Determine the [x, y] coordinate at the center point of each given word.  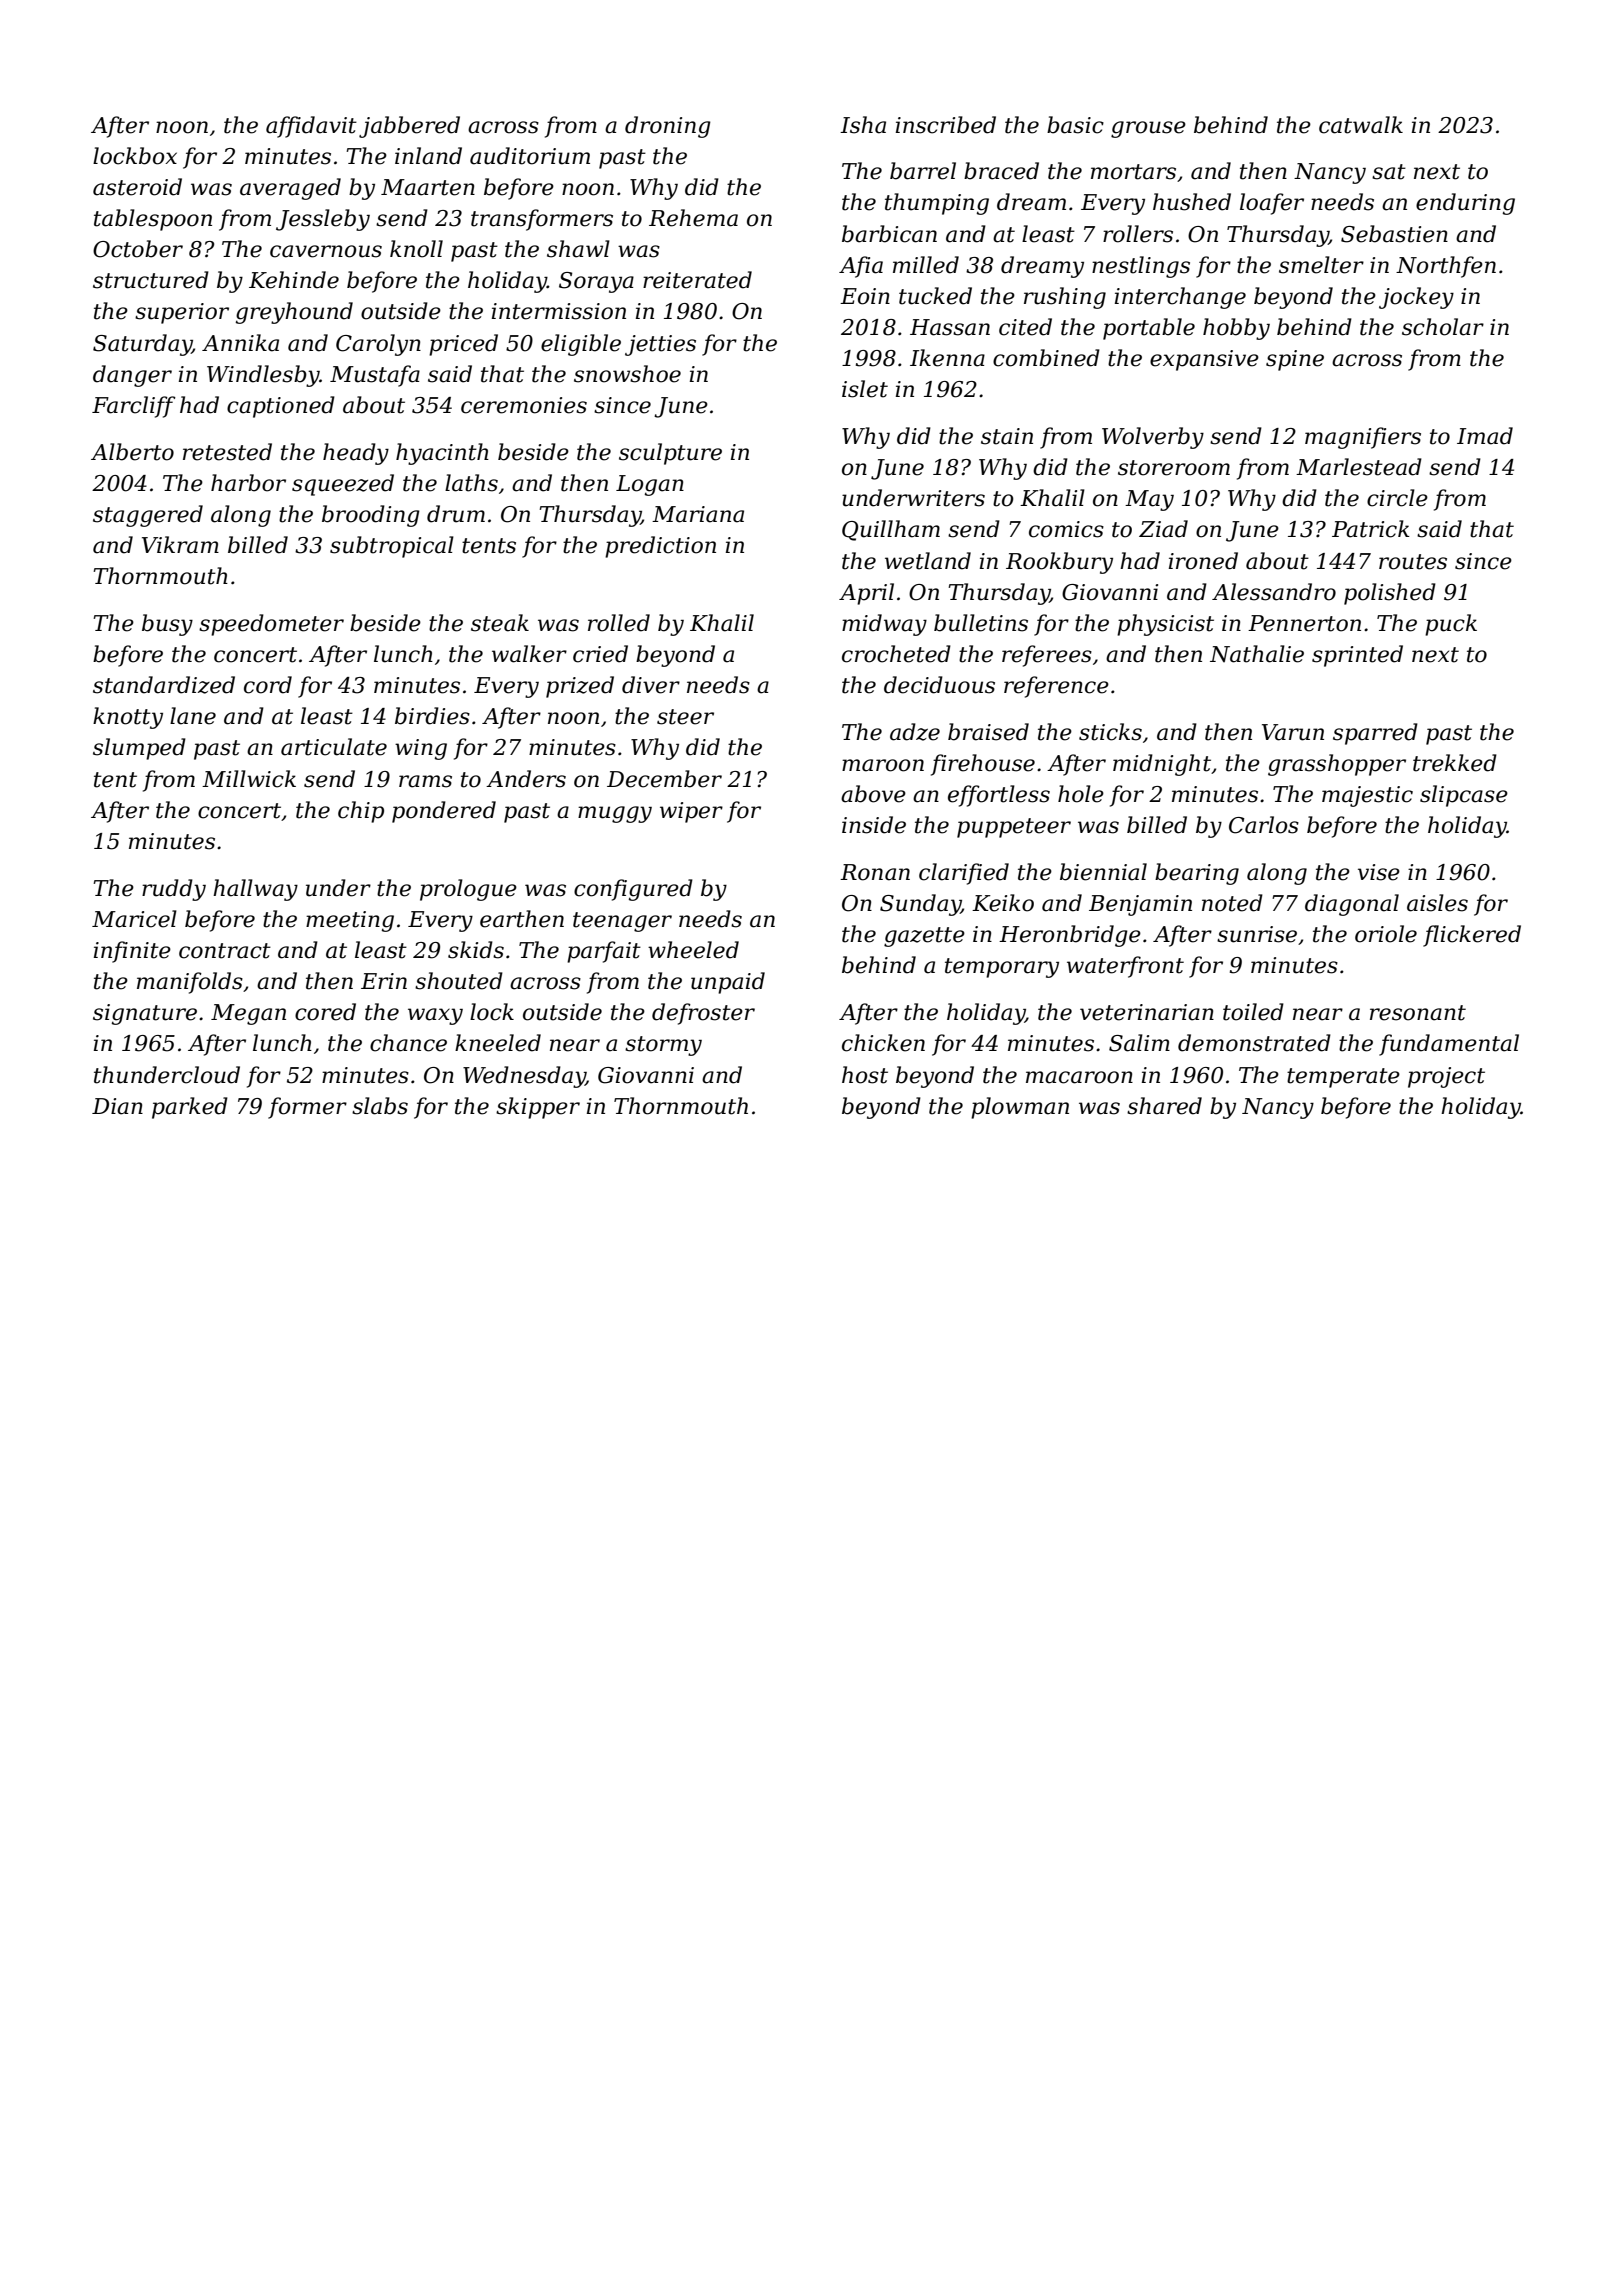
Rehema [693, 218]
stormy [663, 1046]
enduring [1465, 204]
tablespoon [153, 220]
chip [361, 812]
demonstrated [1254, 1043]
